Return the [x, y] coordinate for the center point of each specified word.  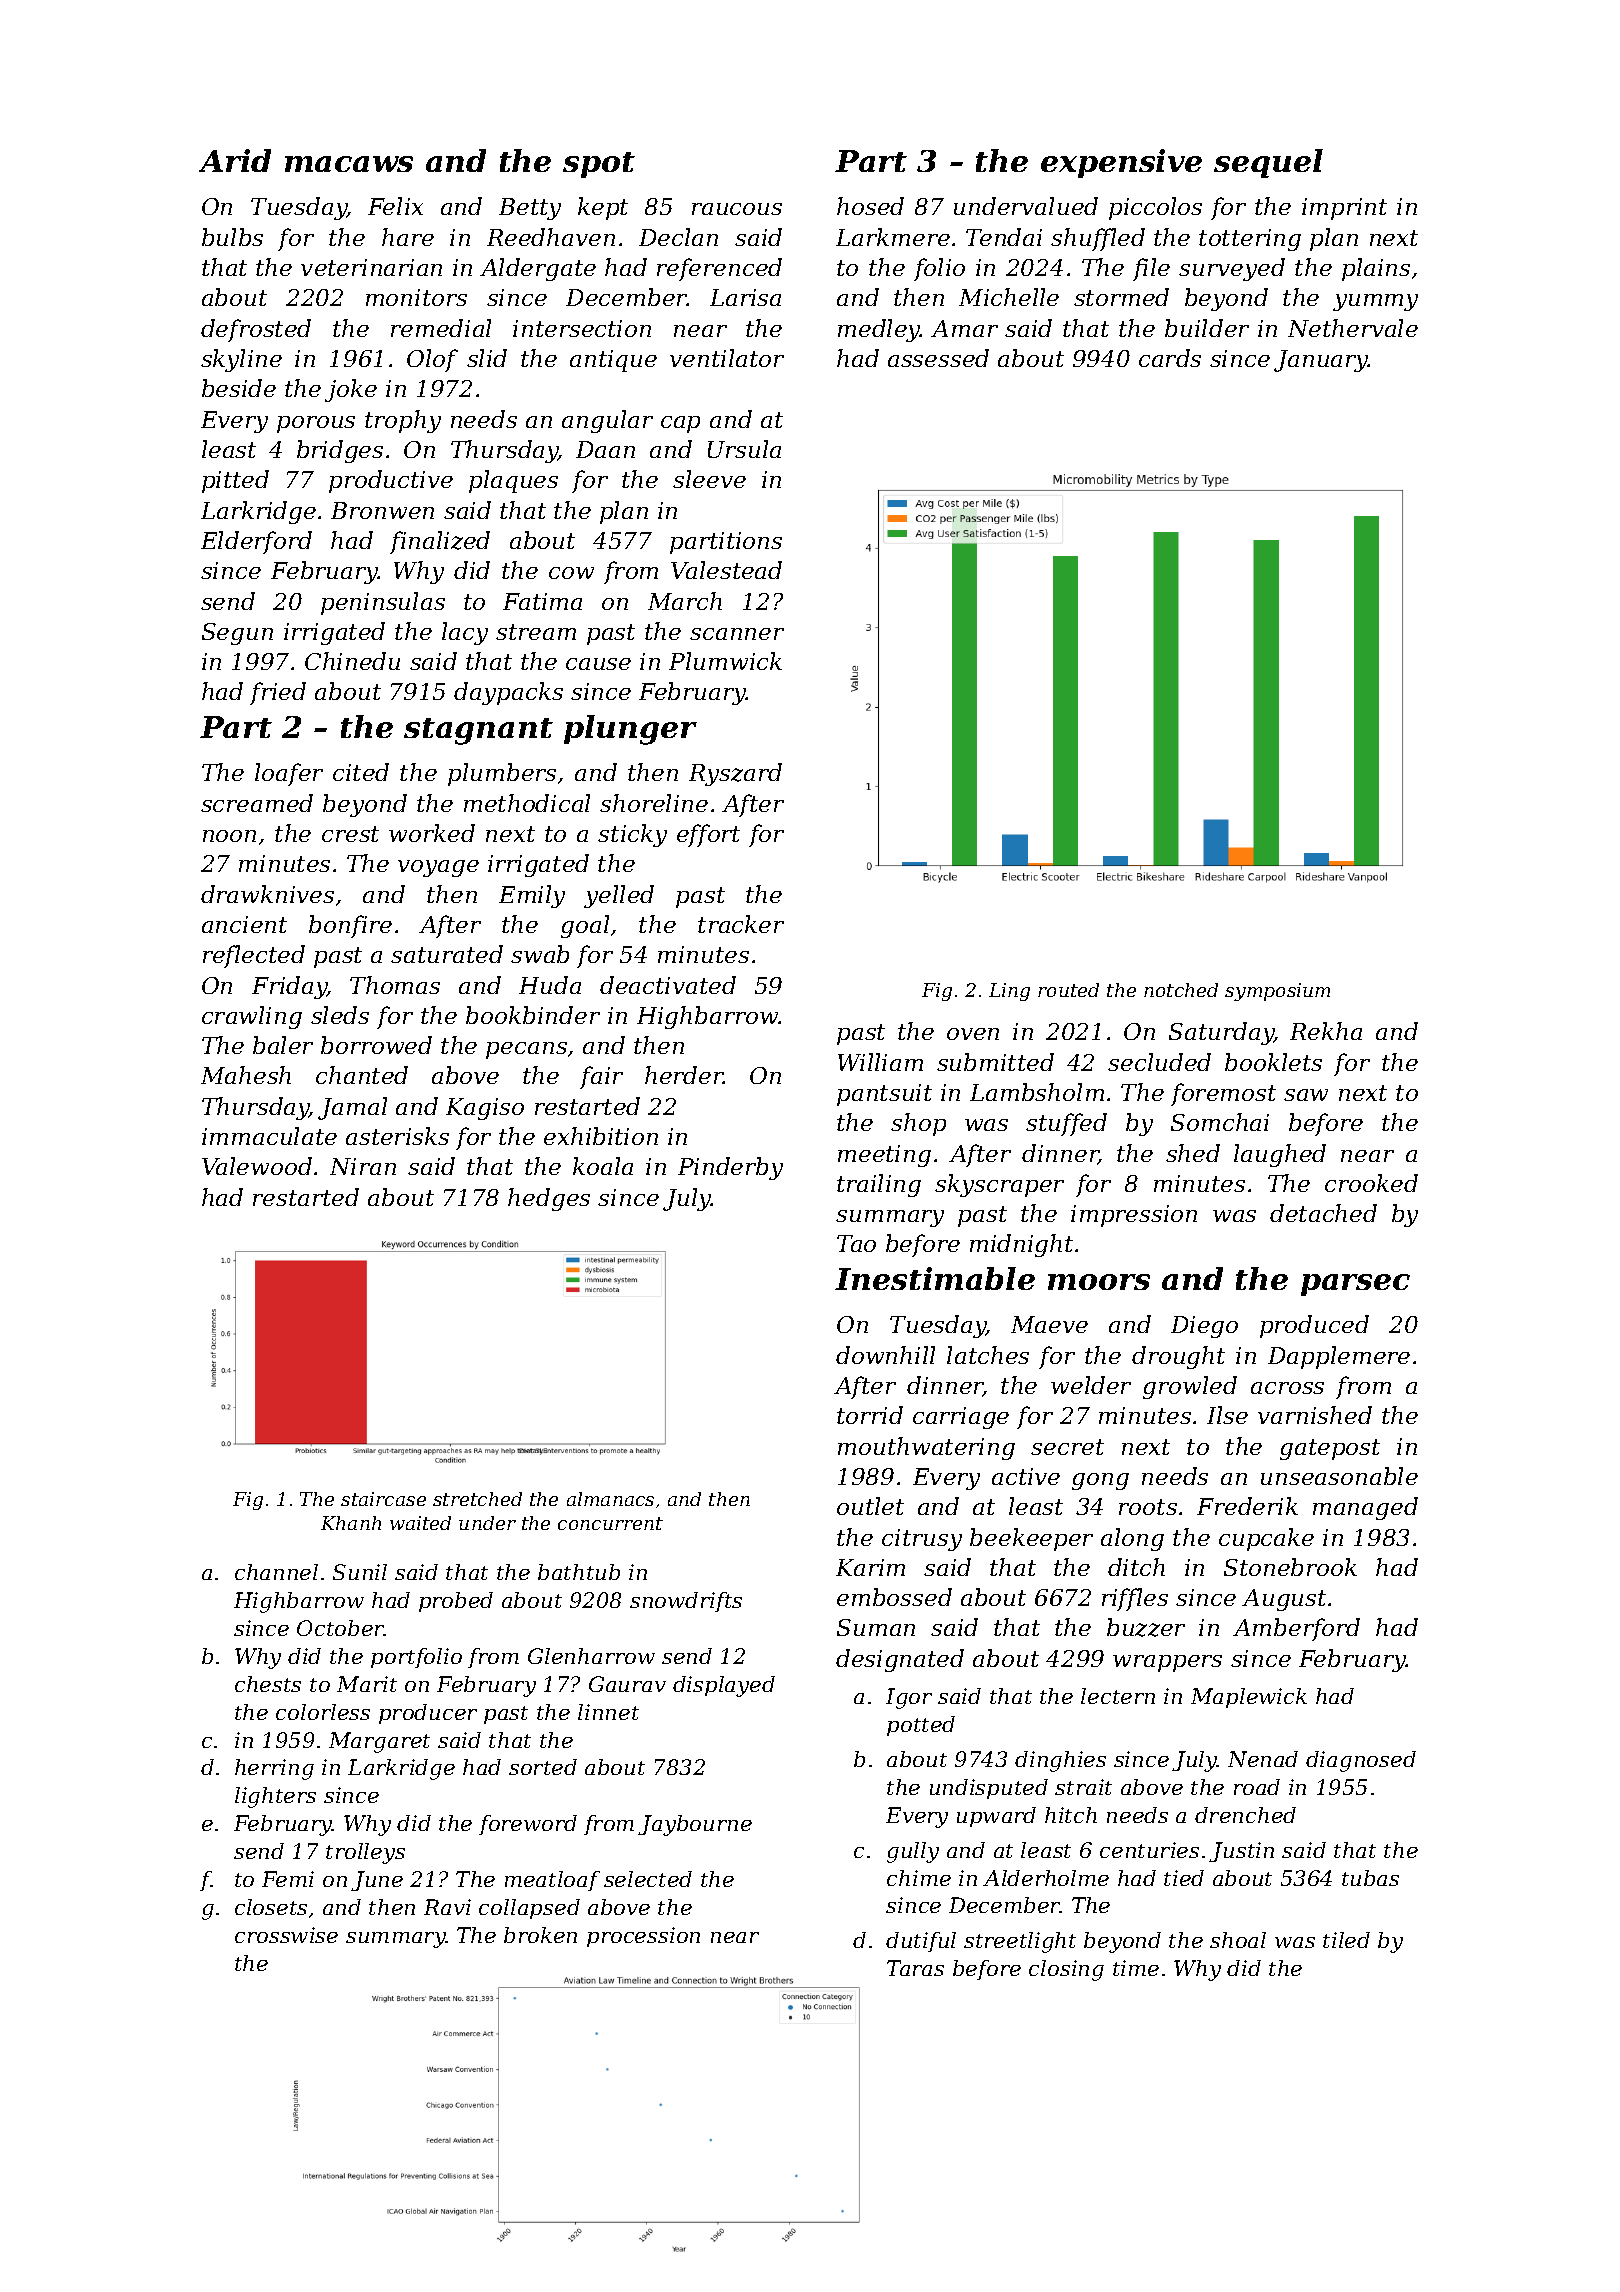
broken [540, 1935]
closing [1066, 1970]
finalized [440, 542]
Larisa [745, 297]
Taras [915, 1968]
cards [1170, 358]
